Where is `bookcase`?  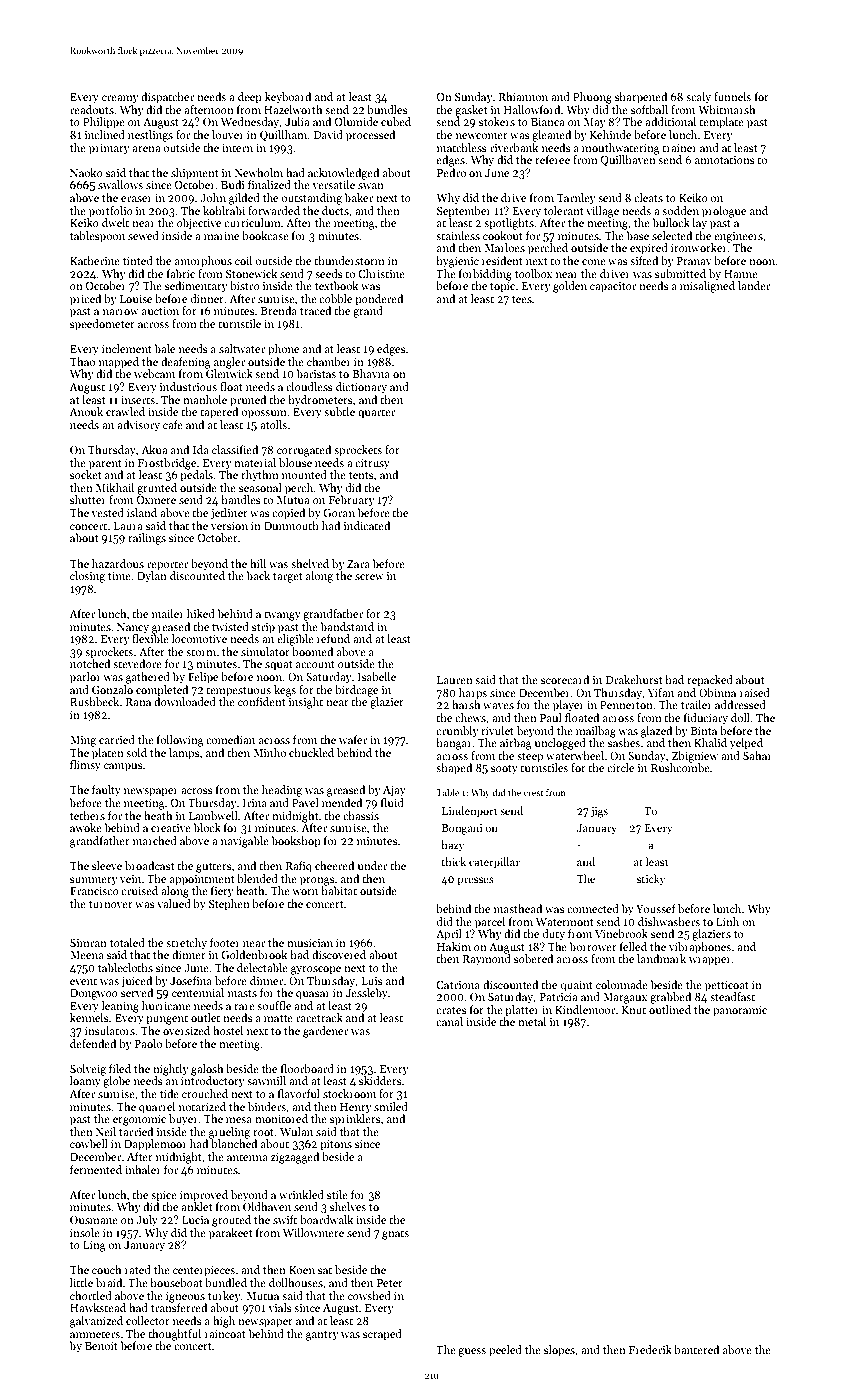 bookcase is located at coordinates (265, 235).
